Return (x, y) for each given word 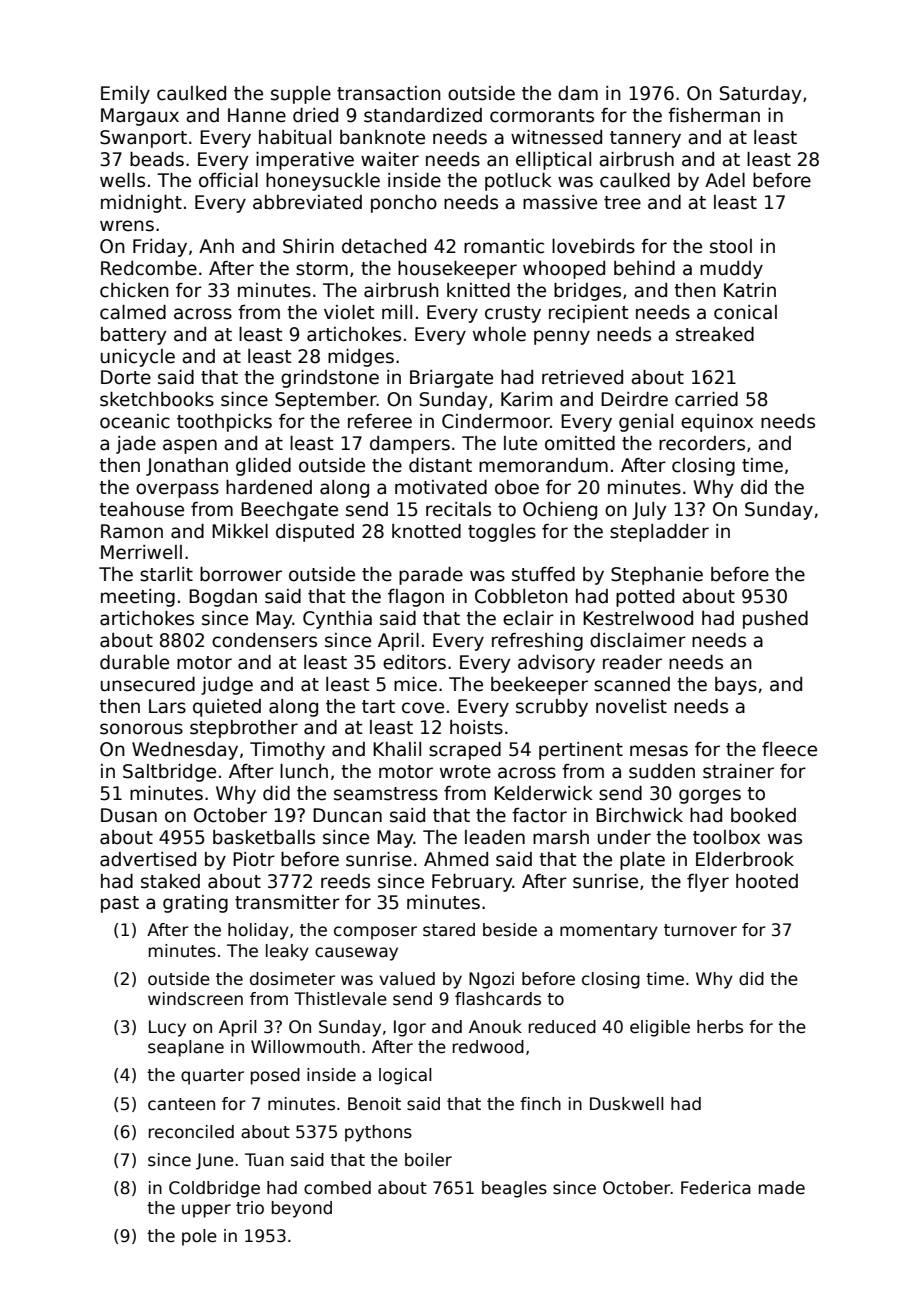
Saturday (760, 95)
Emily (125, 95)
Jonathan (187, 467)
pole (199, 1237)
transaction (389, 93)
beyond (302, 1209)
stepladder (659, 533)
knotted (426, 531)
